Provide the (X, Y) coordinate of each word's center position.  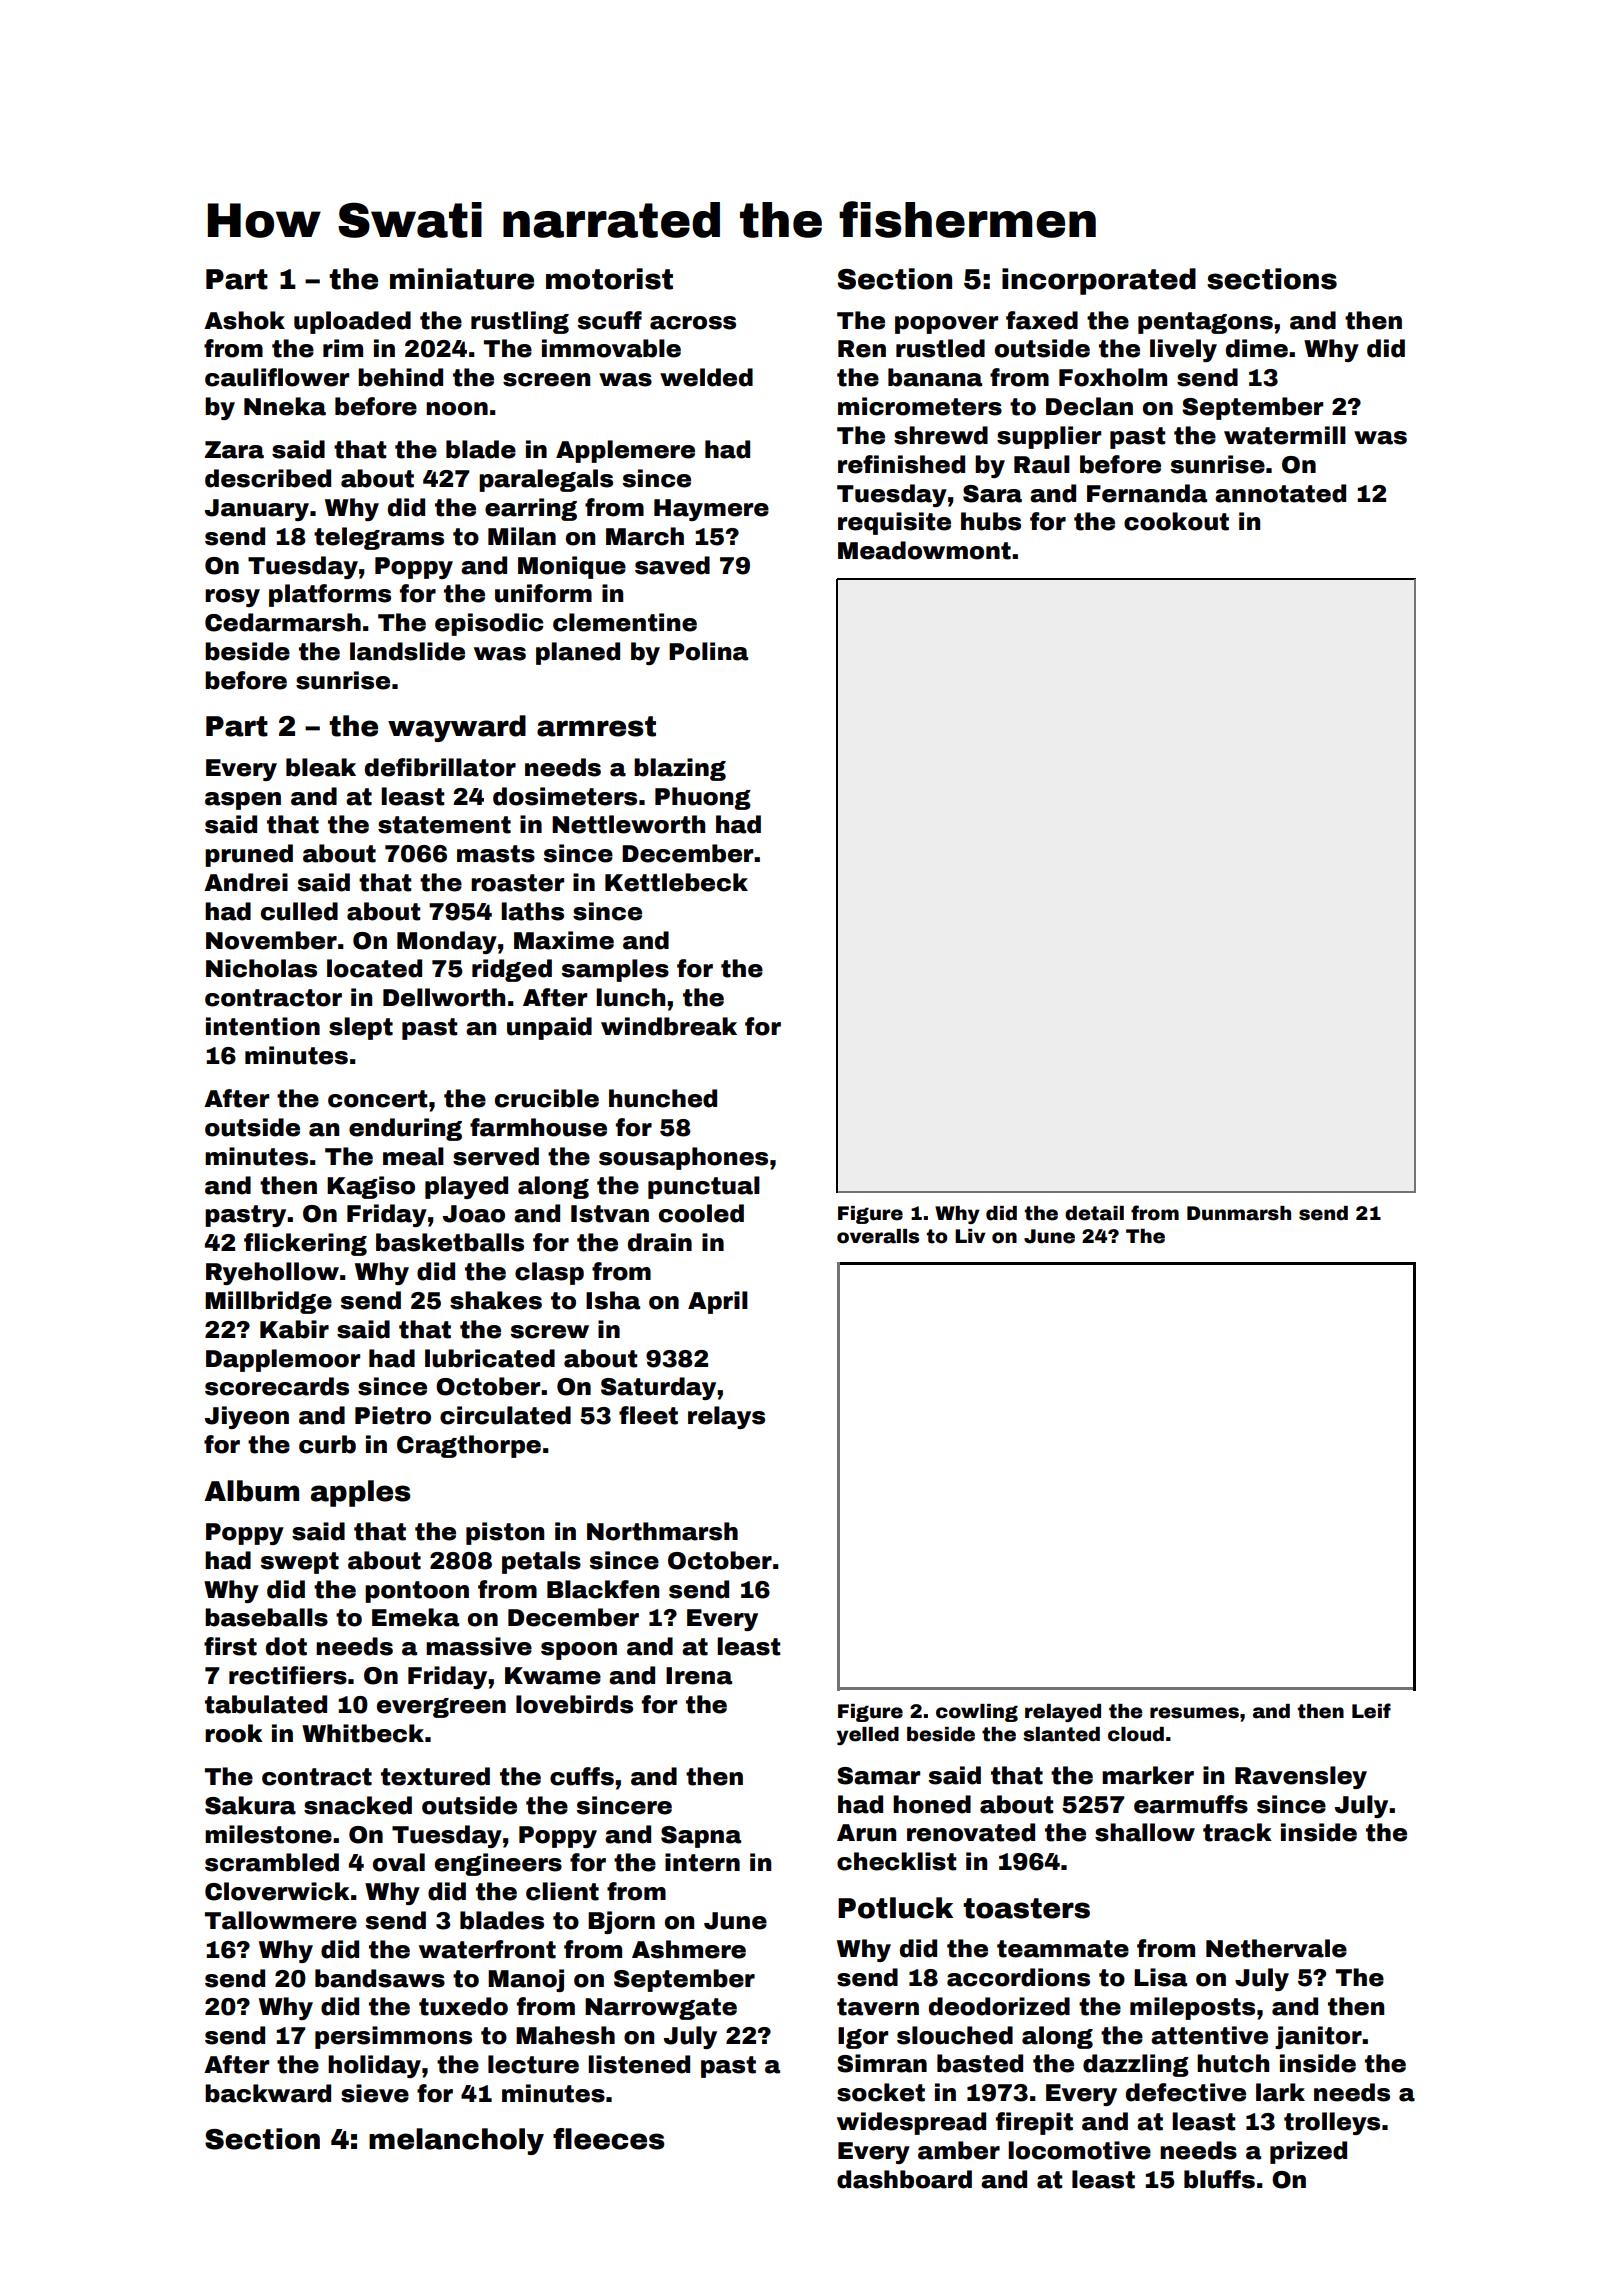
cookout (1176, 521)
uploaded (352, 322)
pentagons (1205, 323)
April (718, 1302)
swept (300, 1563)
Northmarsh (662, 1531)
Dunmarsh (1239, 1213)
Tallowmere (281, 1920)
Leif (1371, 1711)
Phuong (703, 798)
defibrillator (440, 767)
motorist (609, 279)
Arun (866, 1833)
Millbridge (268, 1302)
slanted (1061, 1734)
